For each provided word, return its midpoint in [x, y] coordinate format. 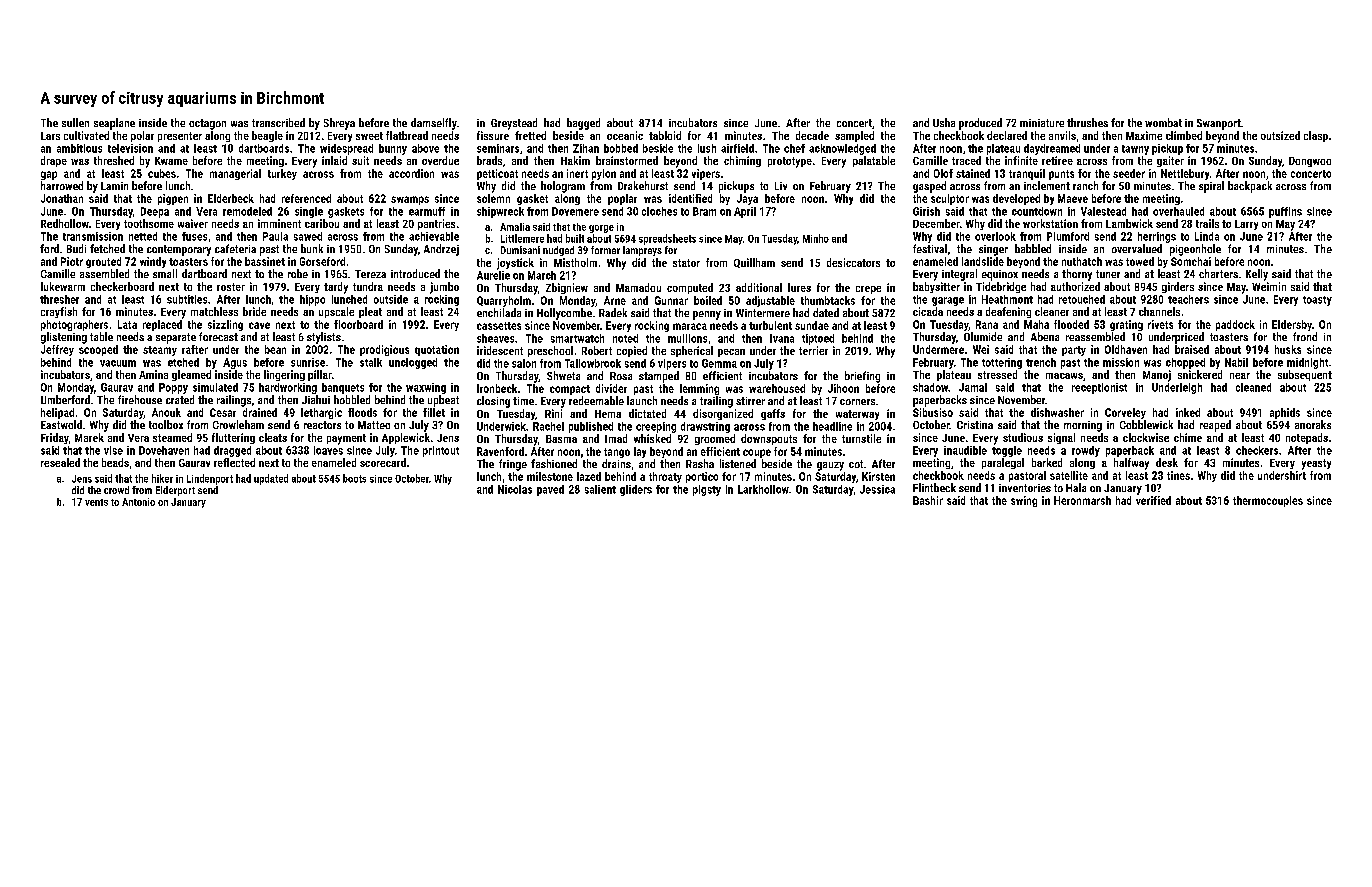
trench [1041, 362]
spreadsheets [667, 239]
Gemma [719, 363]
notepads [1307, 438]
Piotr [72, 261]
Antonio [138, 502]
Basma [561, 439]
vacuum [118, 363]
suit [360, 160]
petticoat [497, 174]
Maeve [1073, 198]
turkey [282, 174]
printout [441, 451]
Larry [1246, 225]
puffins [1285, 212]
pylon [604, 174]
